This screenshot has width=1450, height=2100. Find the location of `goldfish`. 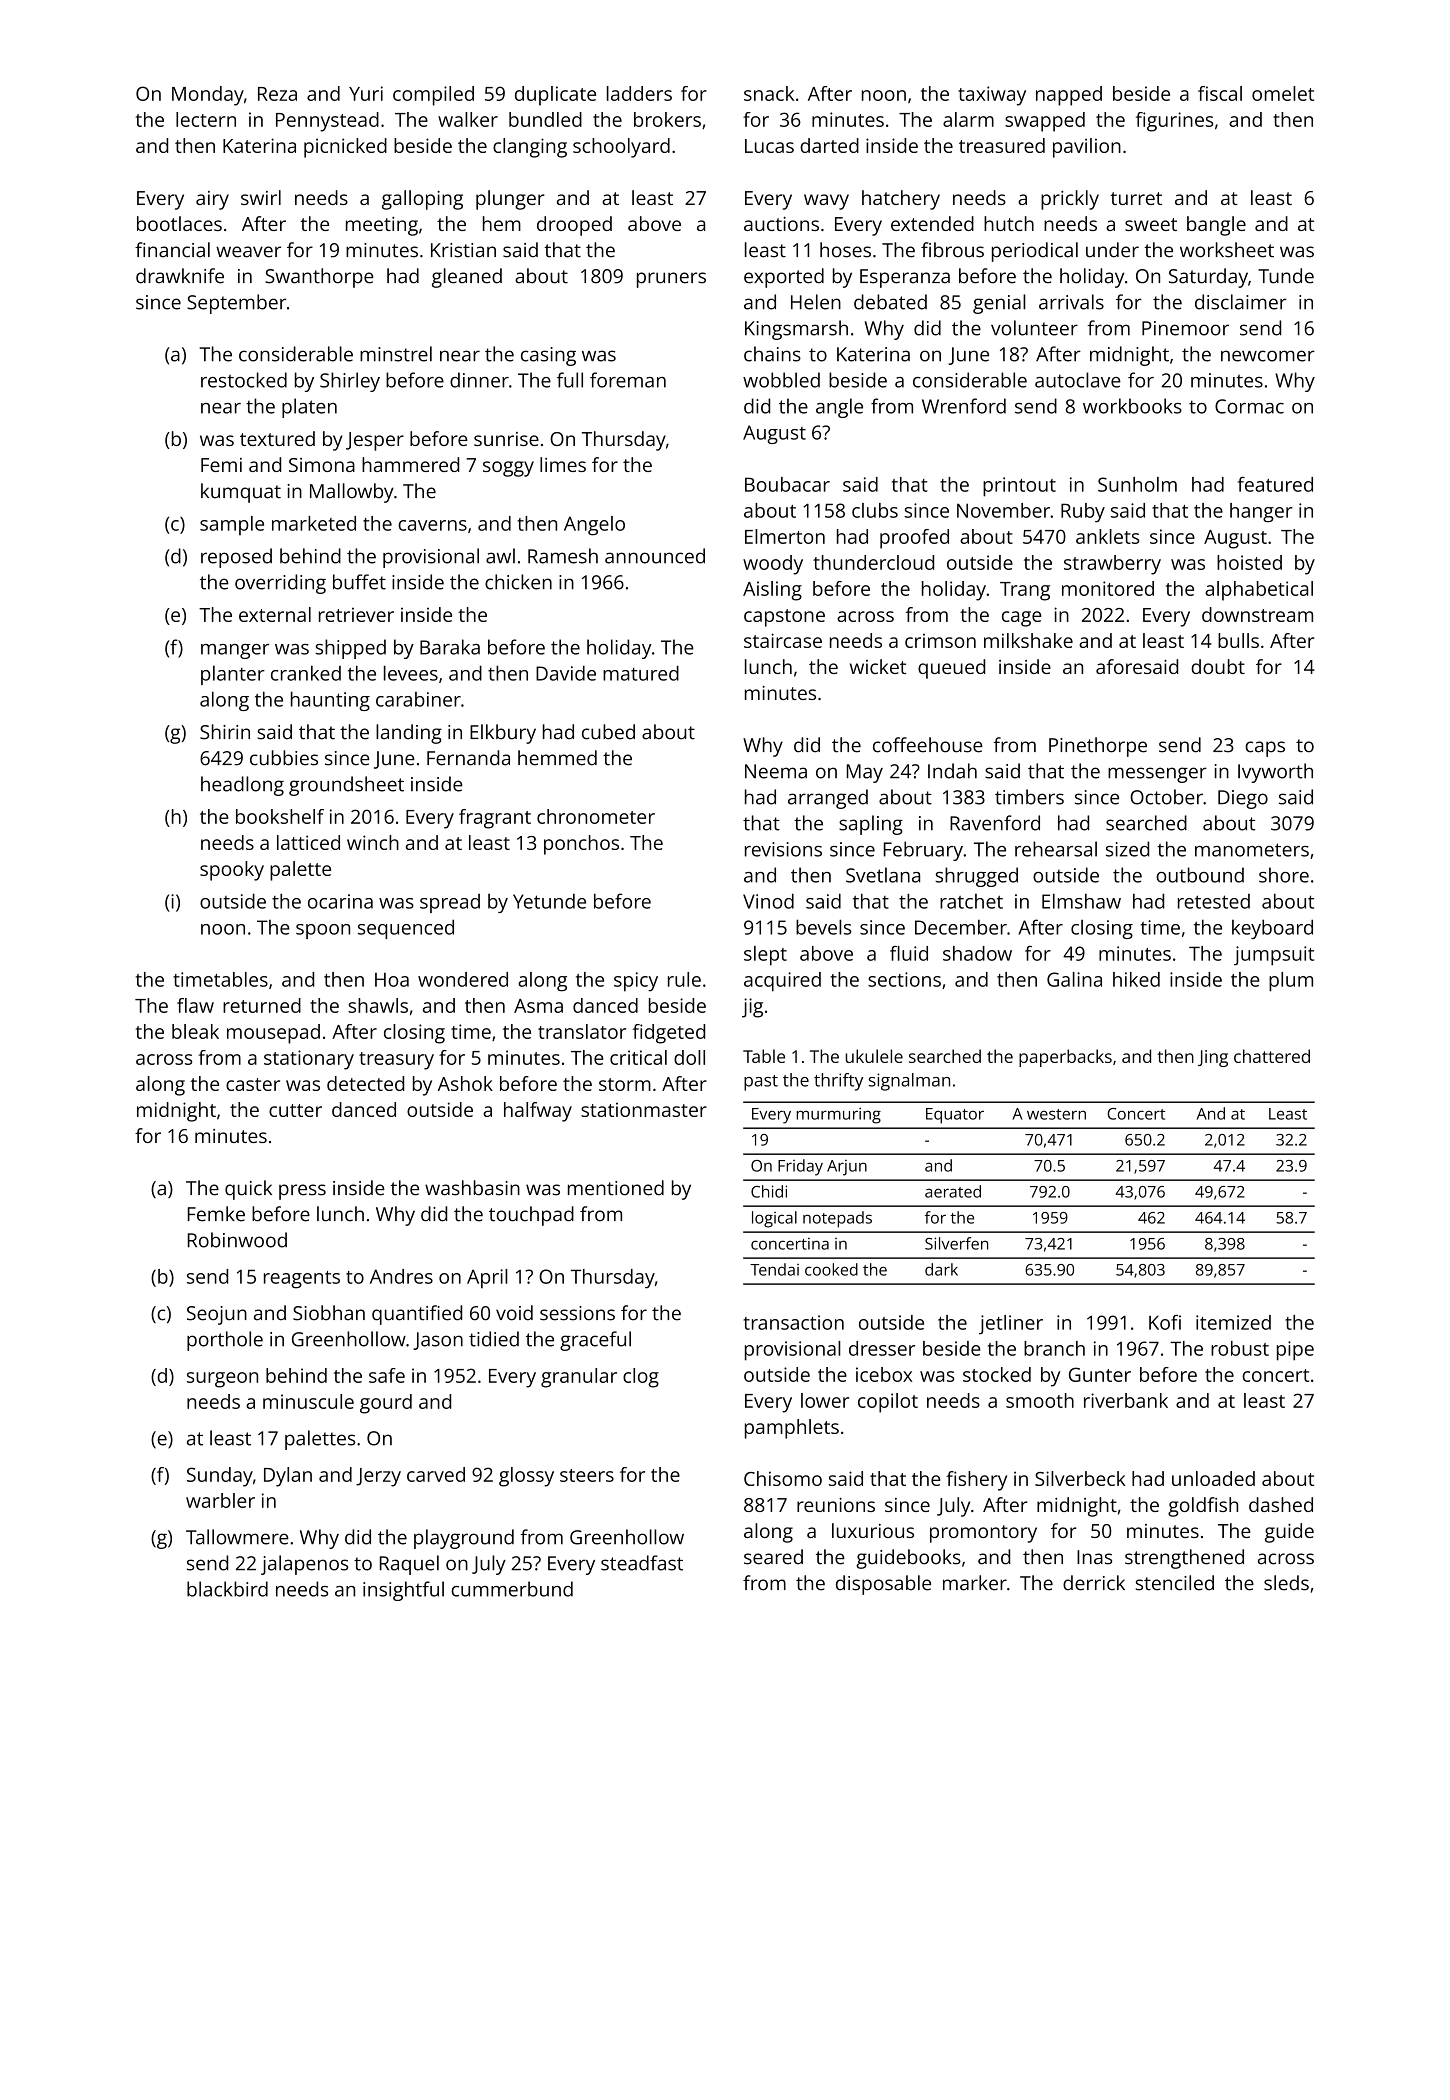

goldfish is located at coordinates (1203, 1507).
